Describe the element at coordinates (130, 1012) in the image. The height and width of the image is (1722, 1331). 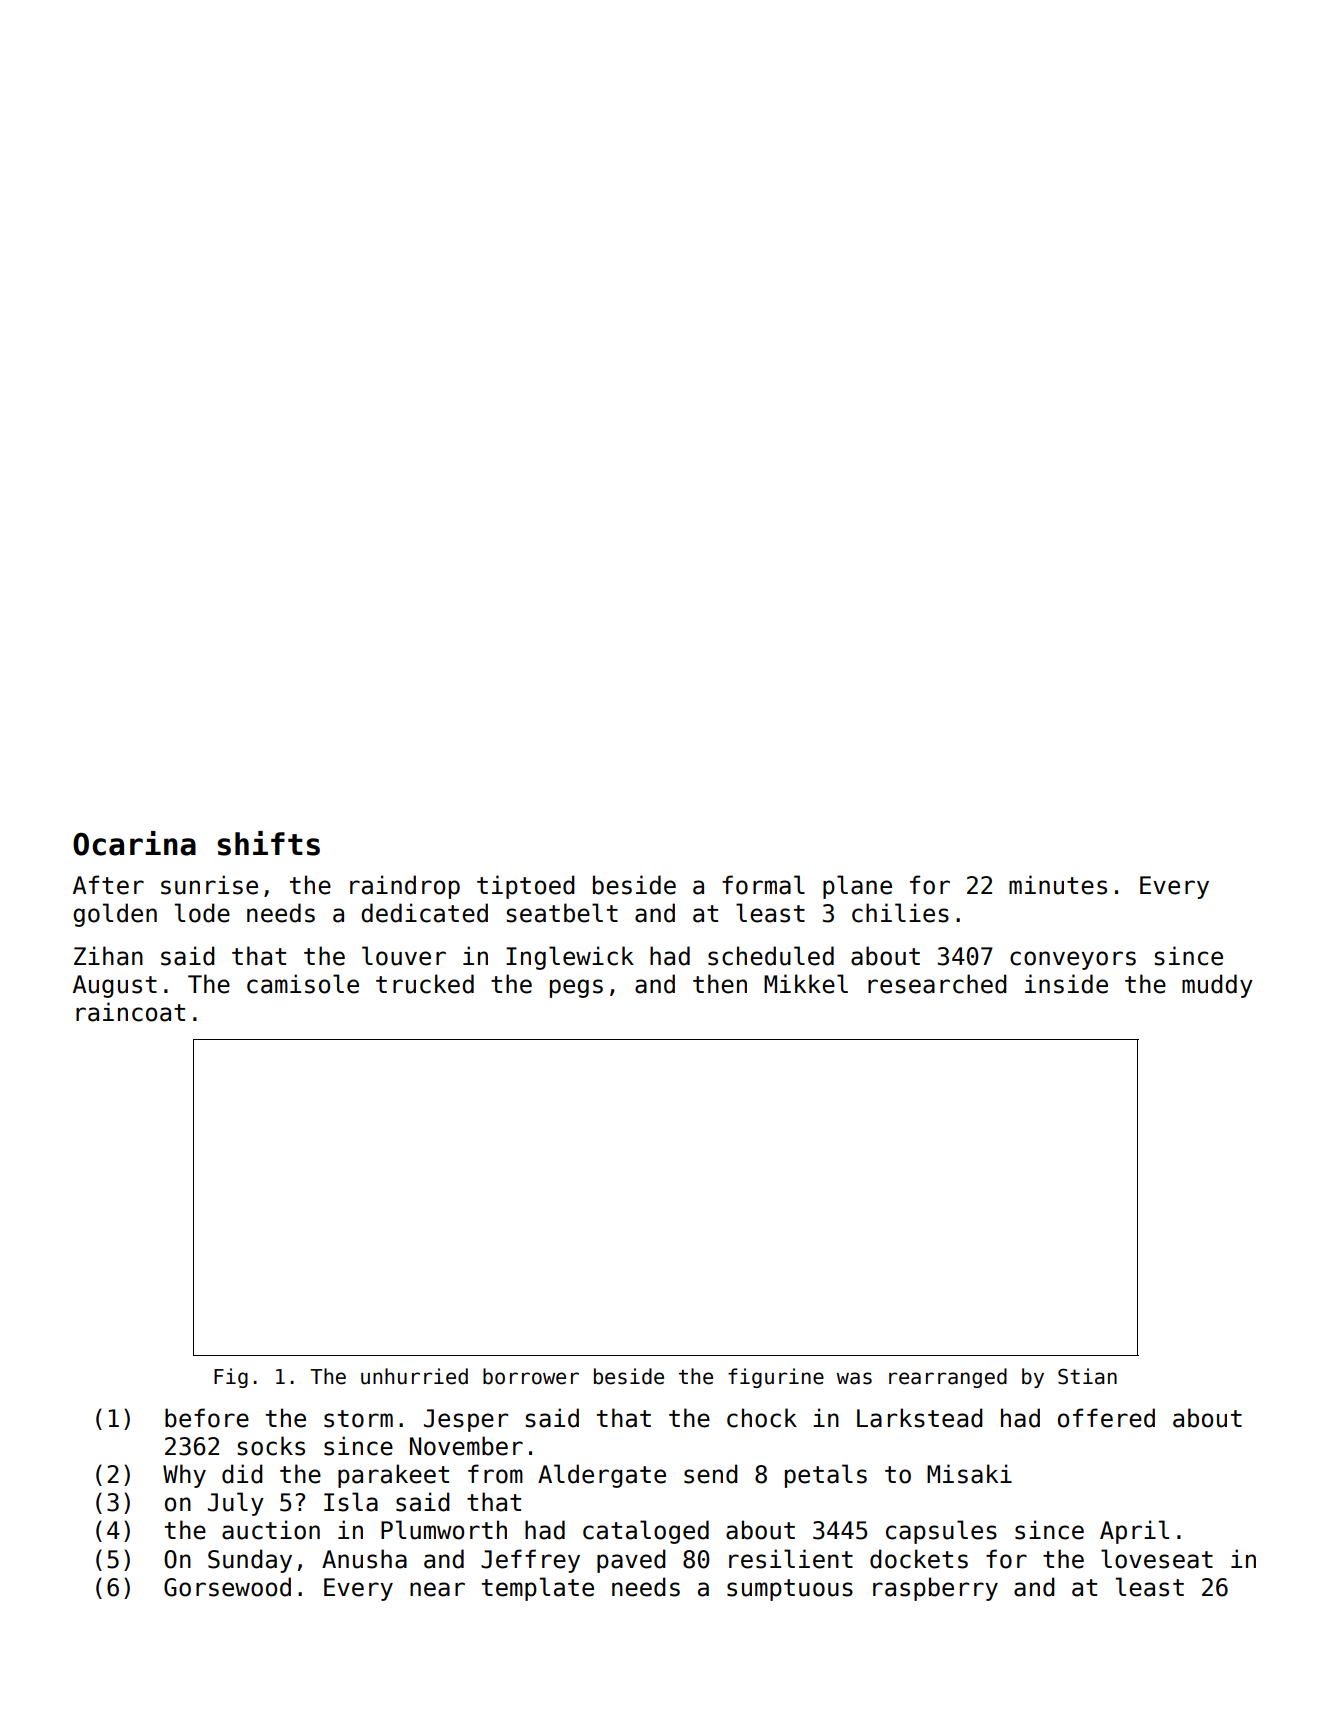
I see `raincoat` at that location.
